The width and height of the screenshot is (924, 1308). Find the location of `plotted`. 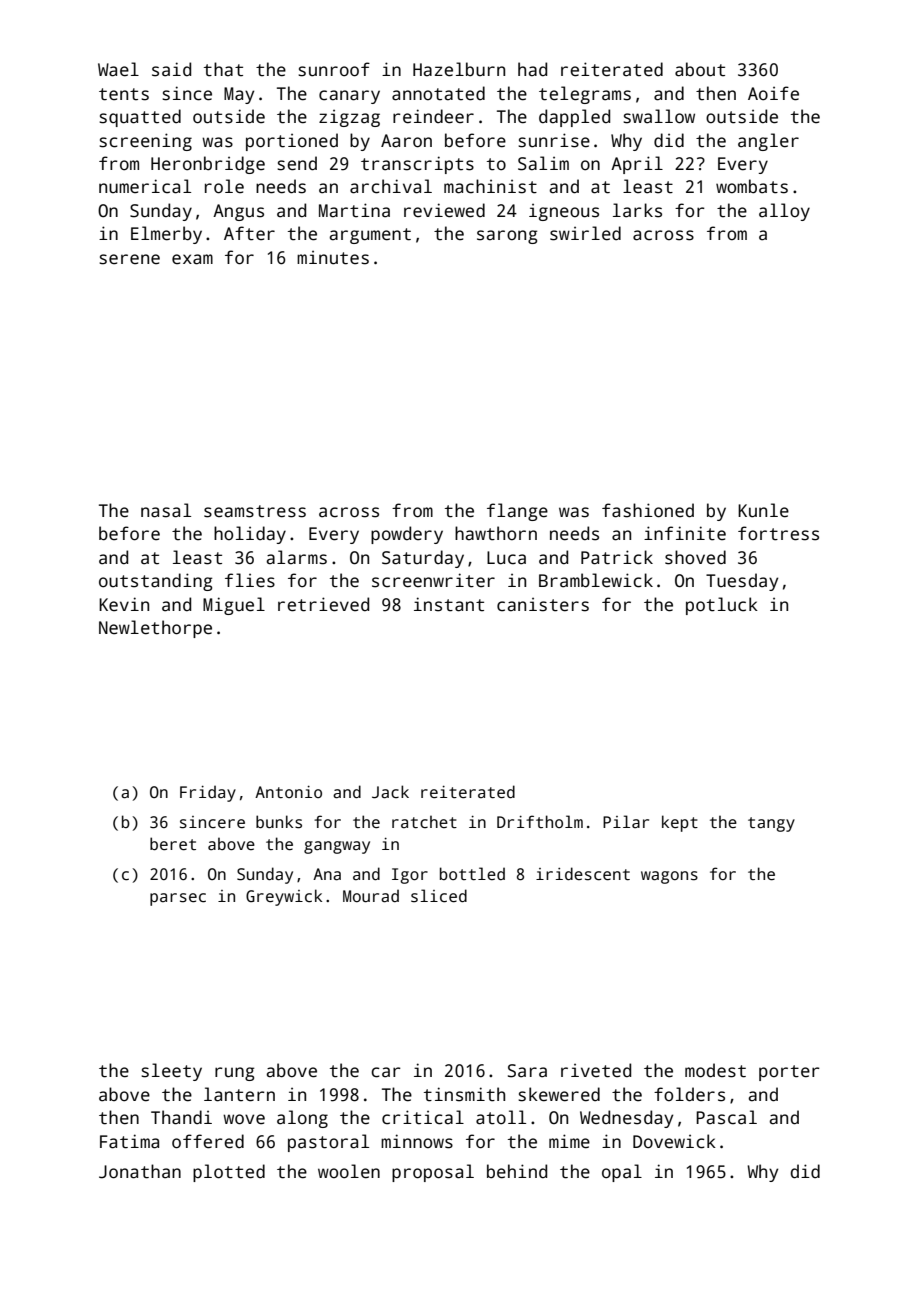

plotted is located at coordinates (229, 1173).
